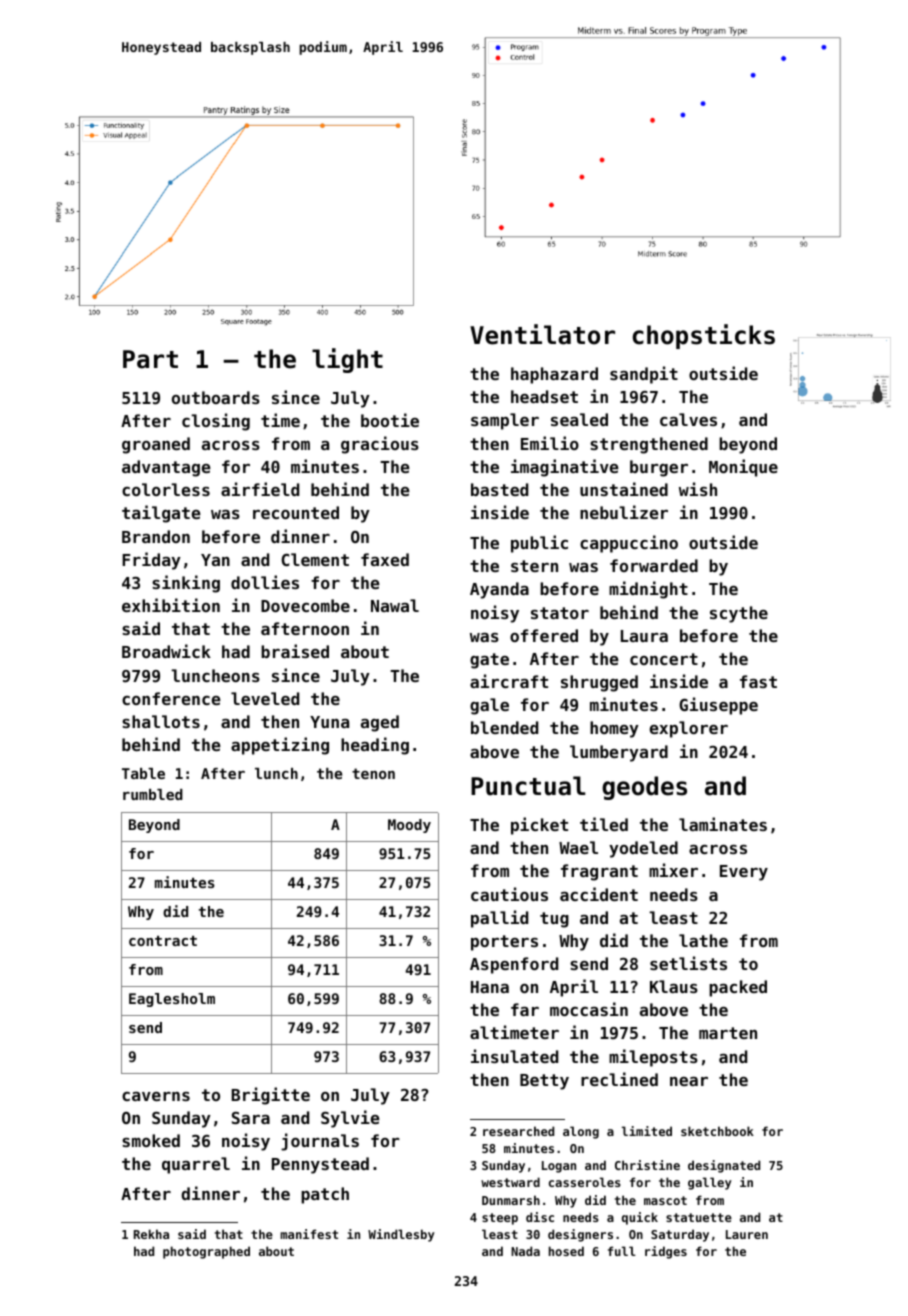  What do you see at coordinates (490, 987) in the screenshot?
I see `Hana` at bounding box center [490, 987].
